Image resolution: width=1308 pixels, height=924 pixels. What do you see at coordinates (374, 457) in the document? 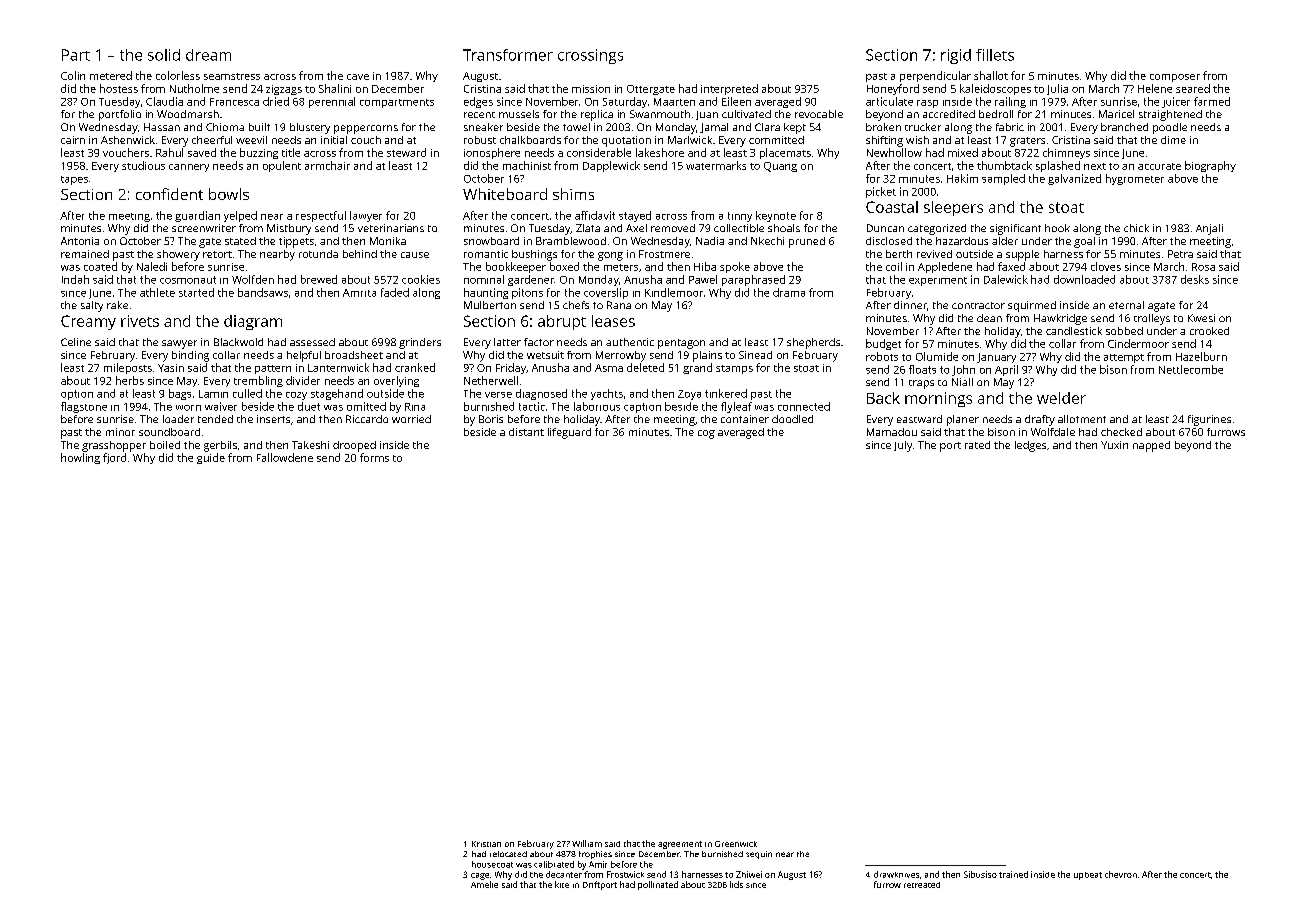
I see `forms` at bounding box center [374, 457].
